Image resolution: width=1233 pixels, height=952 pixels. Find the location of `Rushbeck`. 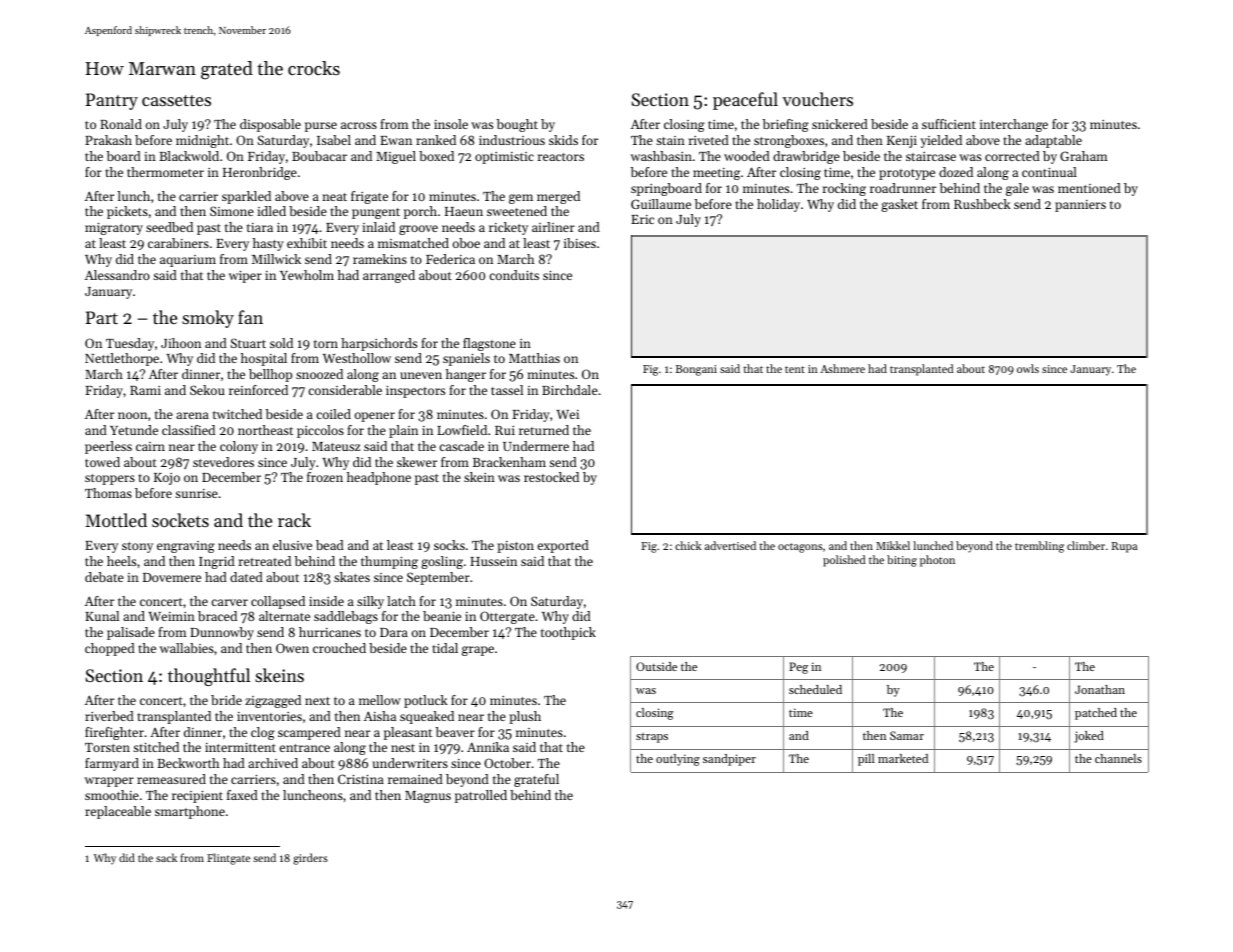

Rushbeck is located at coordinates (982, 204).
